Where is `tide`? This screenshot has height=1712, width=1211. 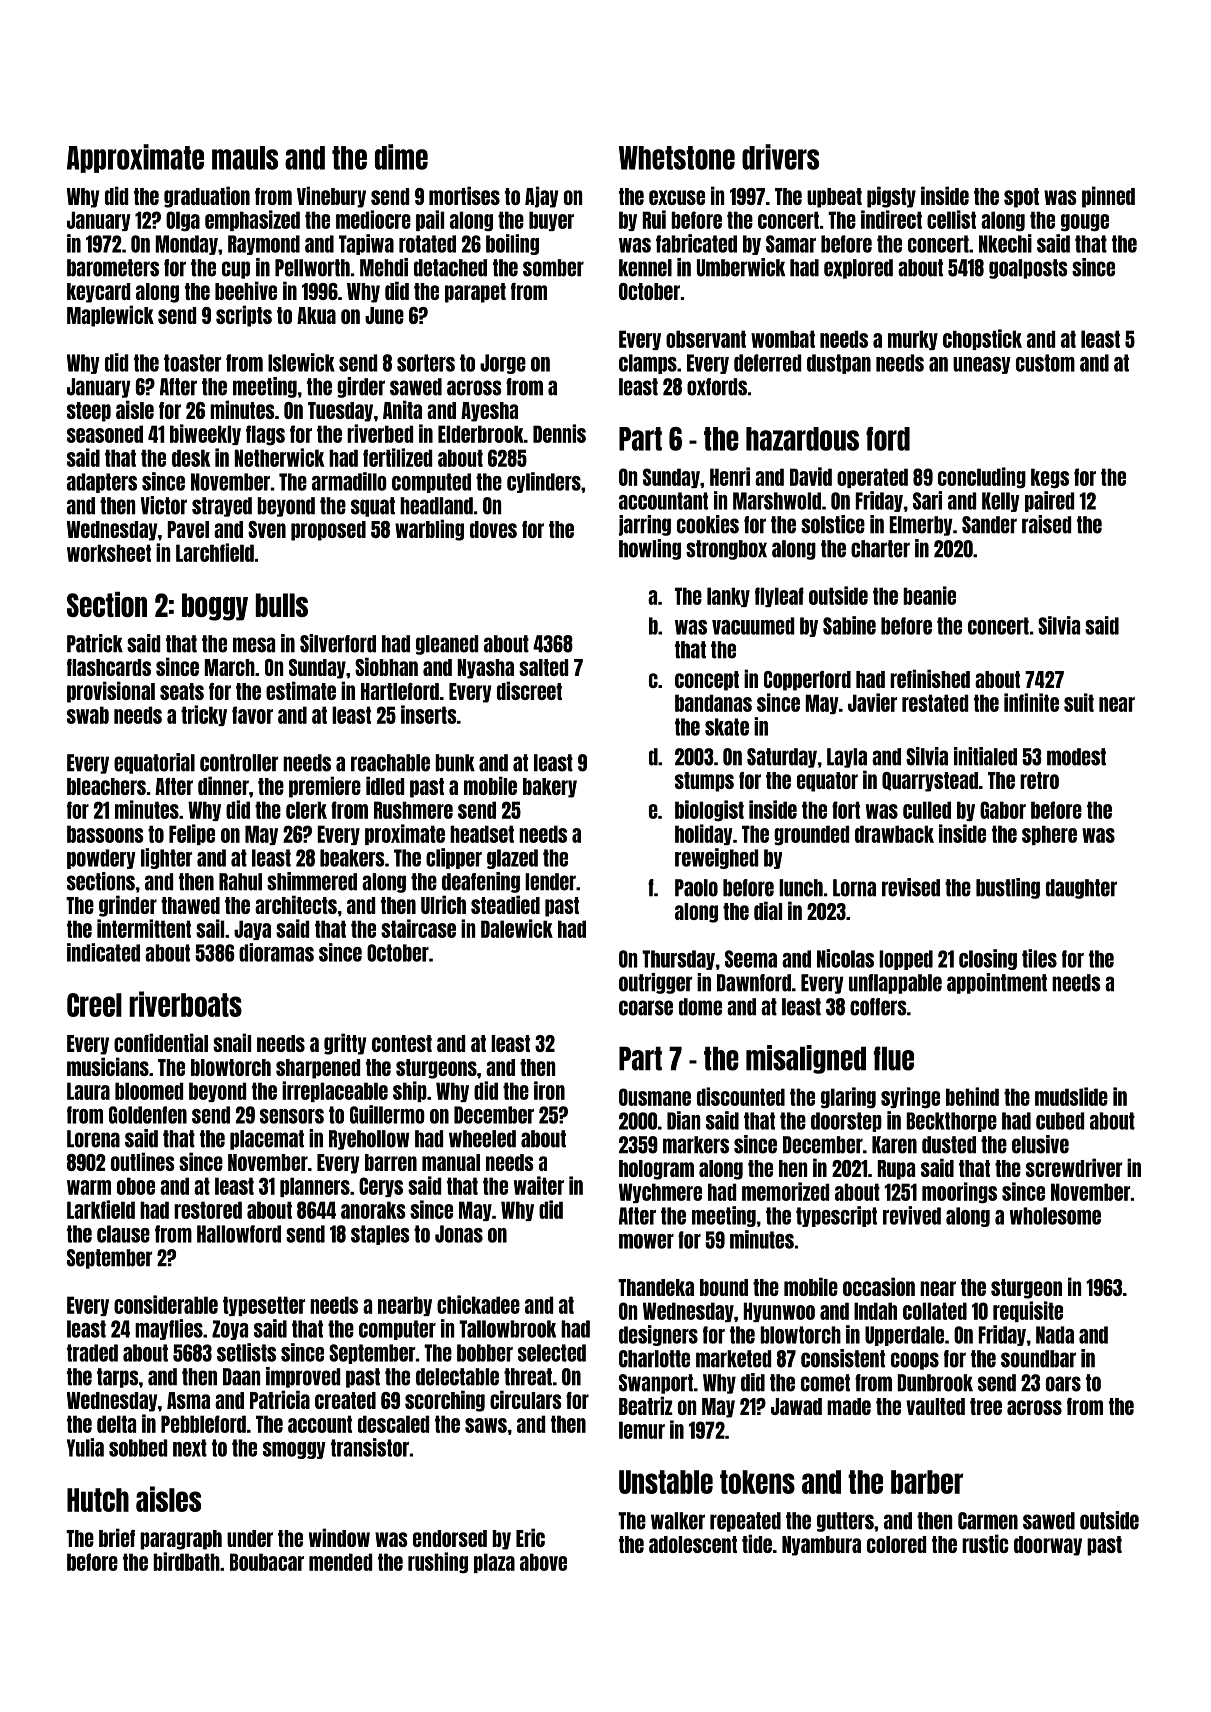 tide is located at coordinates (757, 1543).
